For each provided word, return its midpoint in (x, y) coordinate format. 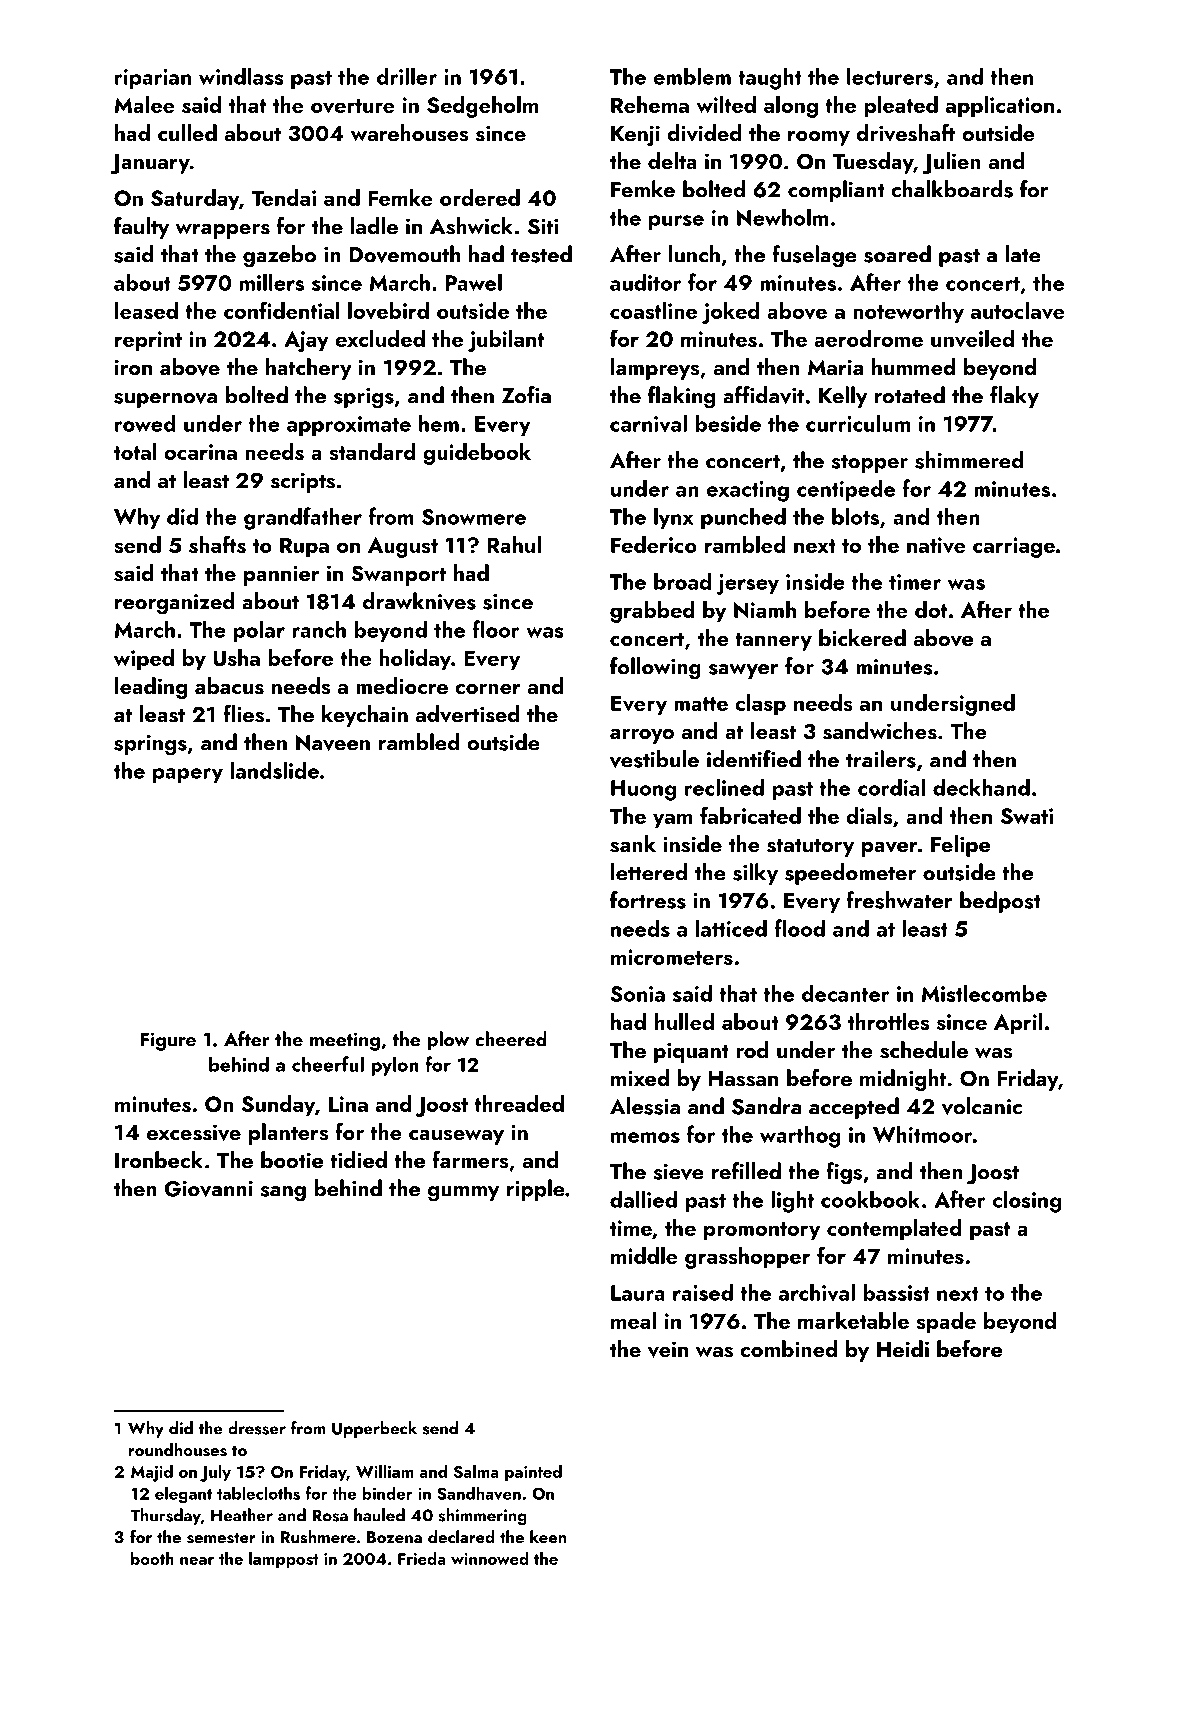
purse (676, 222)
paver (890, 849)
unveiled (972, 339)
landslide (275, 770)
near (197, 1561)
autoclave (1018, 311)
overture (353, 106)
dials (869, 815)
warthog (800, 1136)
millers (272, 282)
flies (243, 714)
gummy (463, 1194)
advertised (468, 714)
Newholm (782, 217)
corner (488, 689)
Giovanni (208, 1189)
